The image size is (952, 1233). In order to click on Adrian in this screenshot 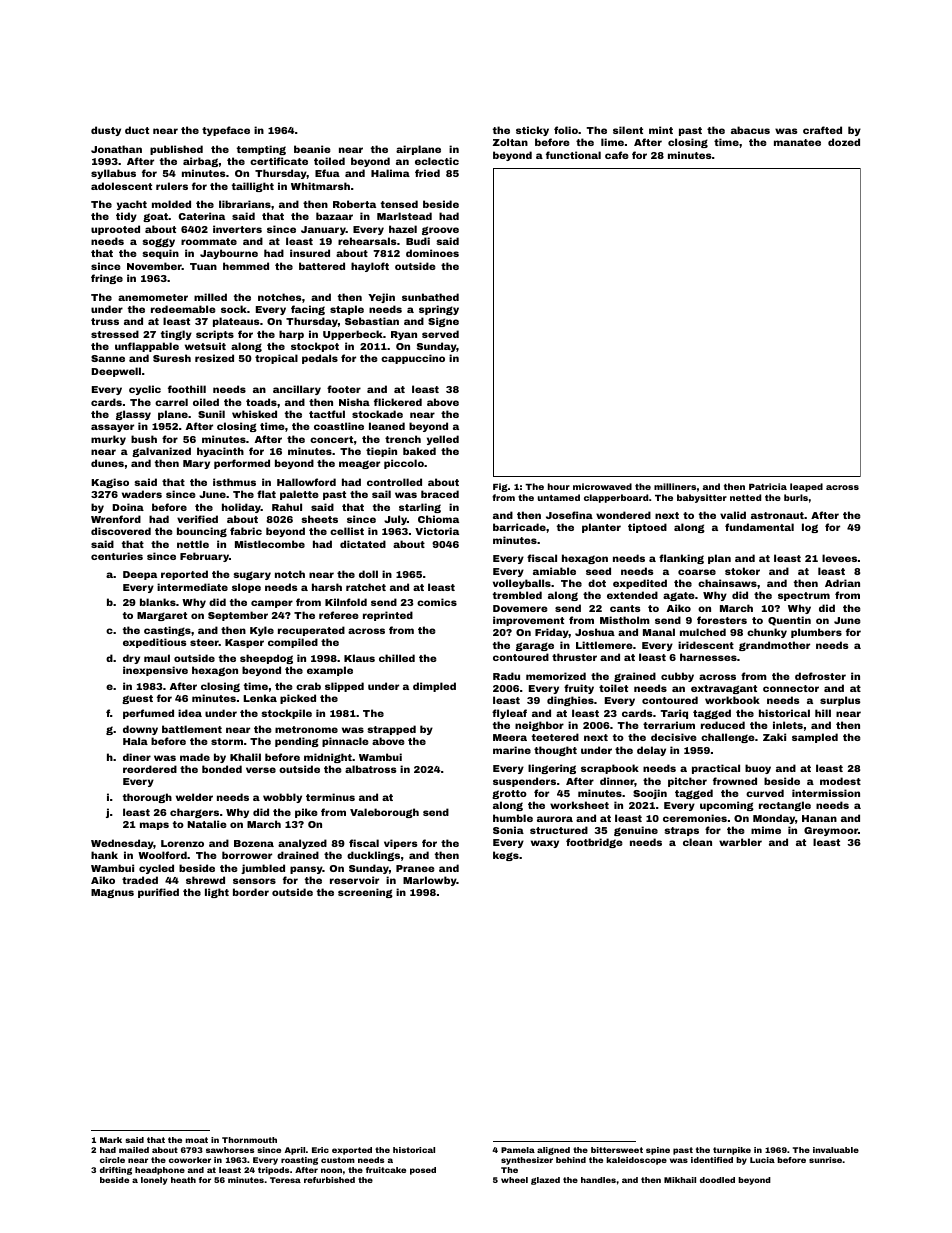, I will do `click(842, 583)`.
